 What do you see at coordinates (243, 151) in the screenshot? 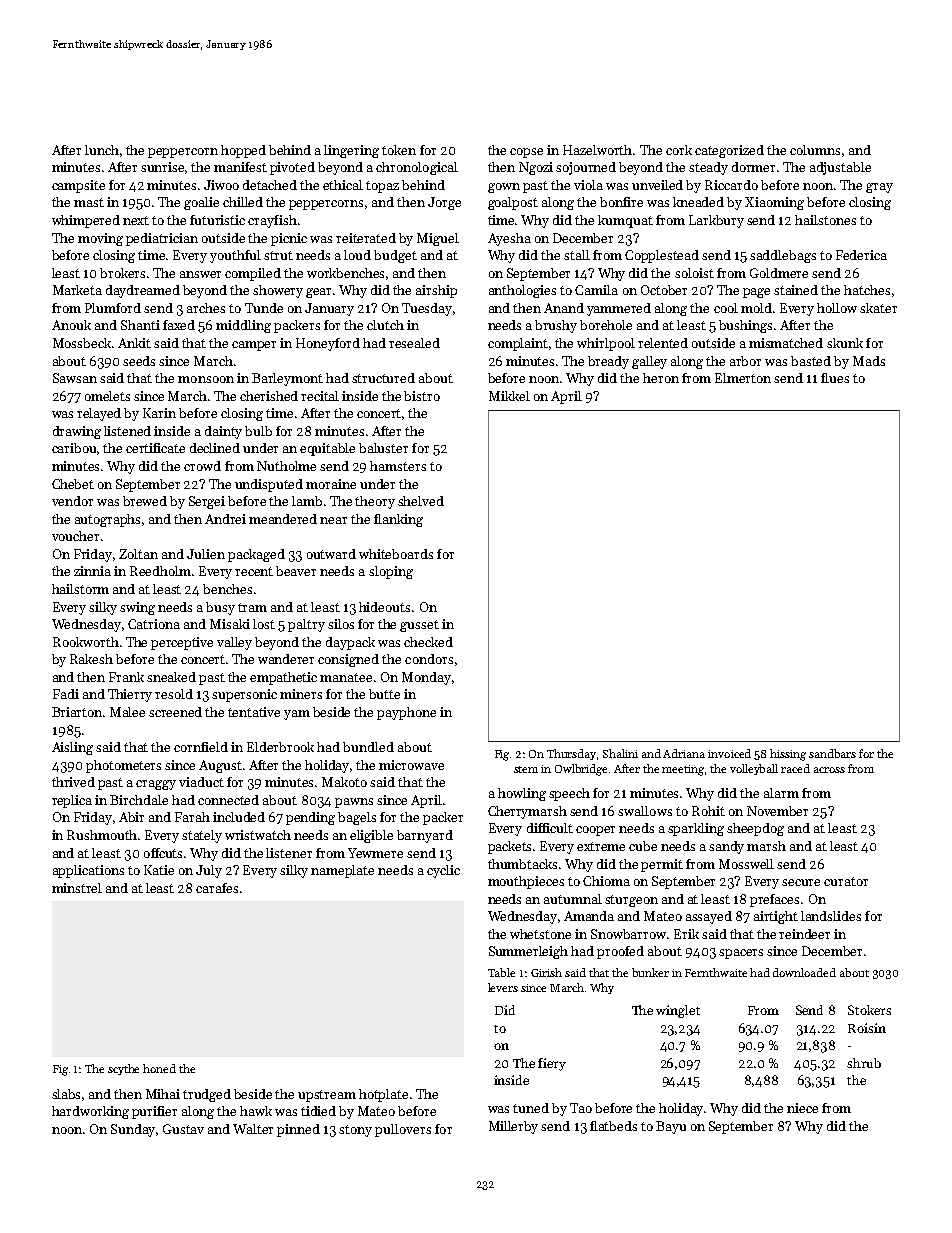
I see `hopped` at bounding box center [243, 151].
